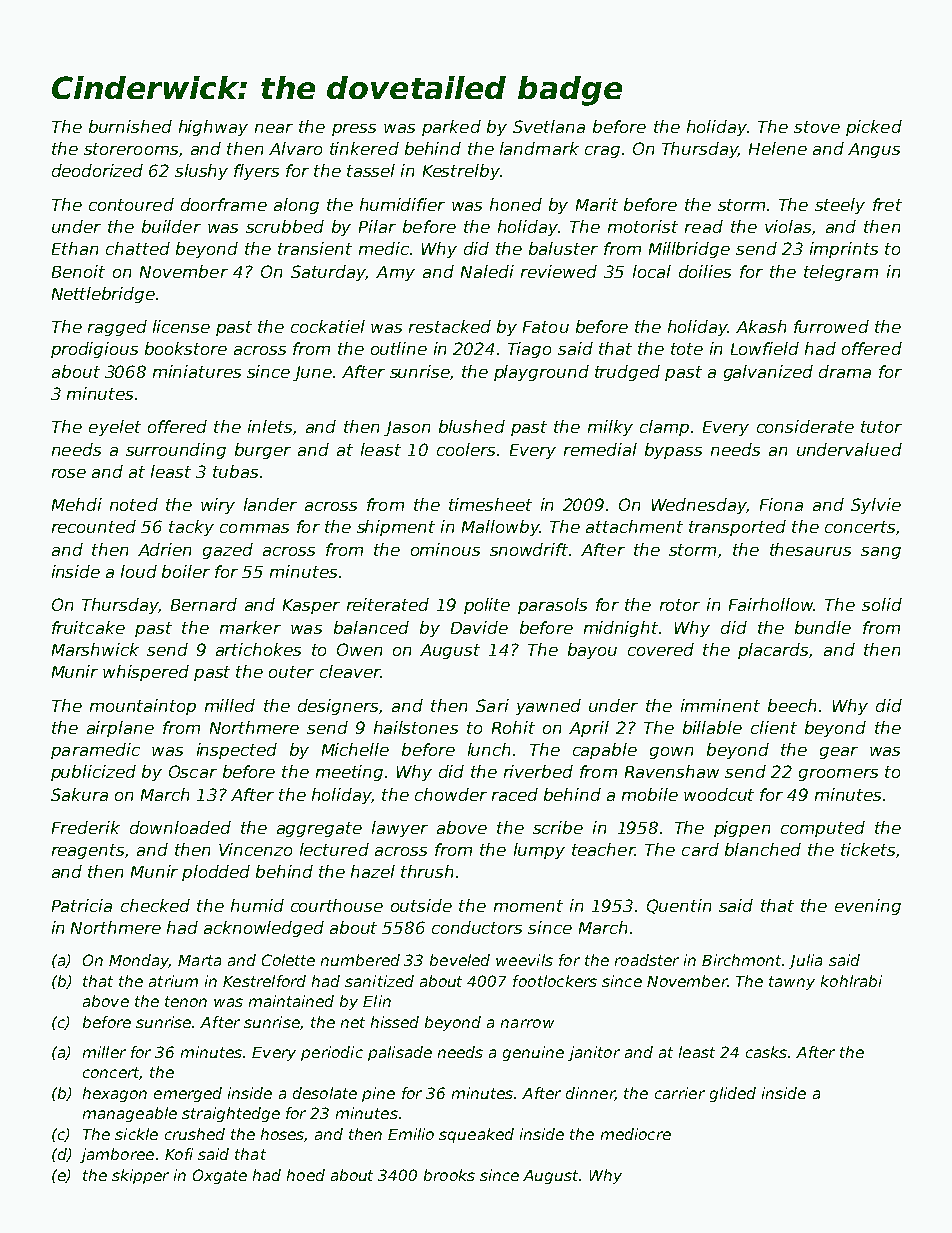 The height and width of the screenshot is (1233, 952). What do you see at coordinates (230, 705) in the screenshot?
I see `milled` at bounding box center [230, 705].
